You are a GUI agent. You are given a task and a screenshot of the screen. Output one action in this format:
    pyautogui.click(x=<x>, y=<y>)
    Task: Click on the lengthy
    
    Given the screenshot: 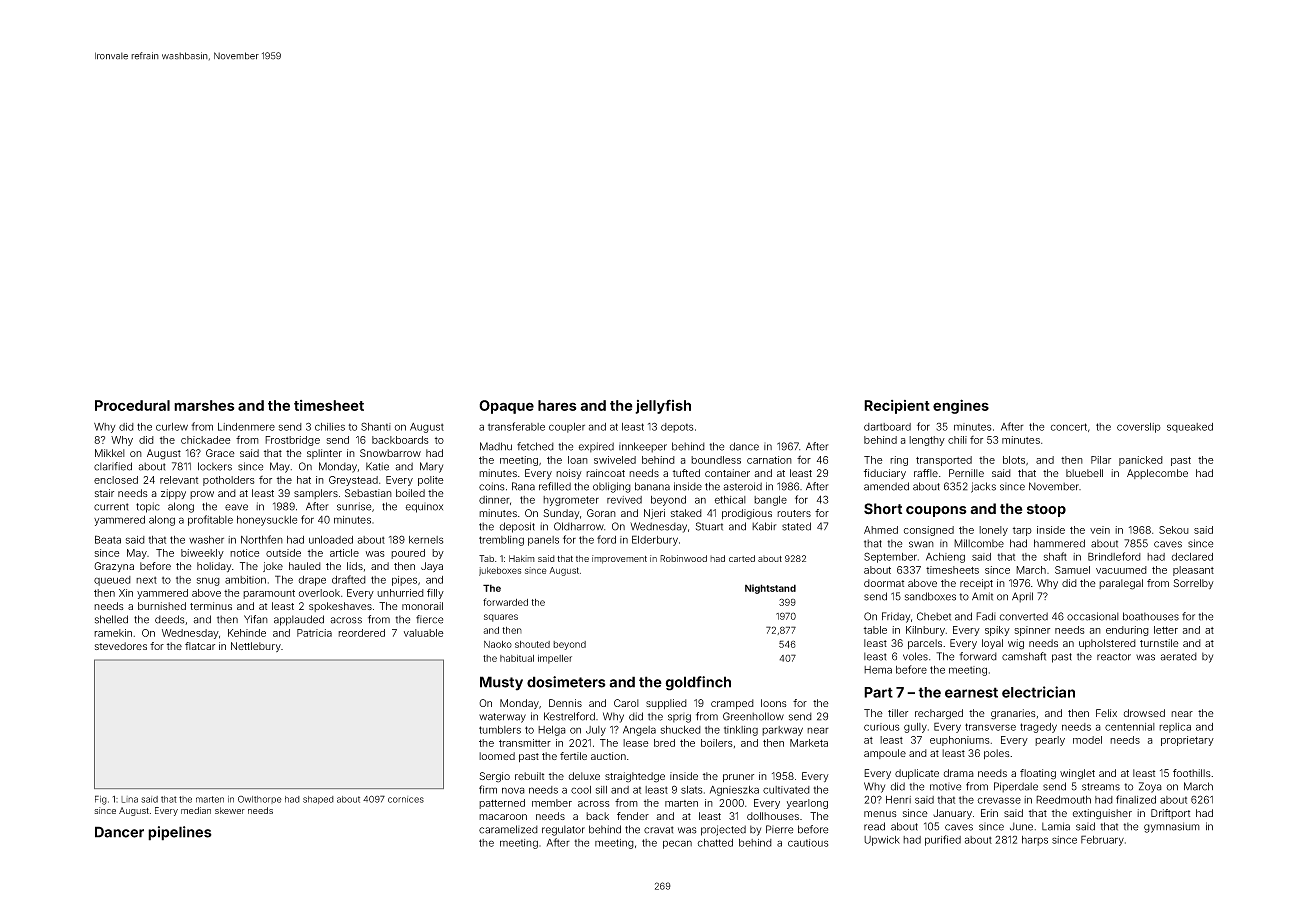 What is the action you would take?
    pyautogui.click(x=927, y=441)
